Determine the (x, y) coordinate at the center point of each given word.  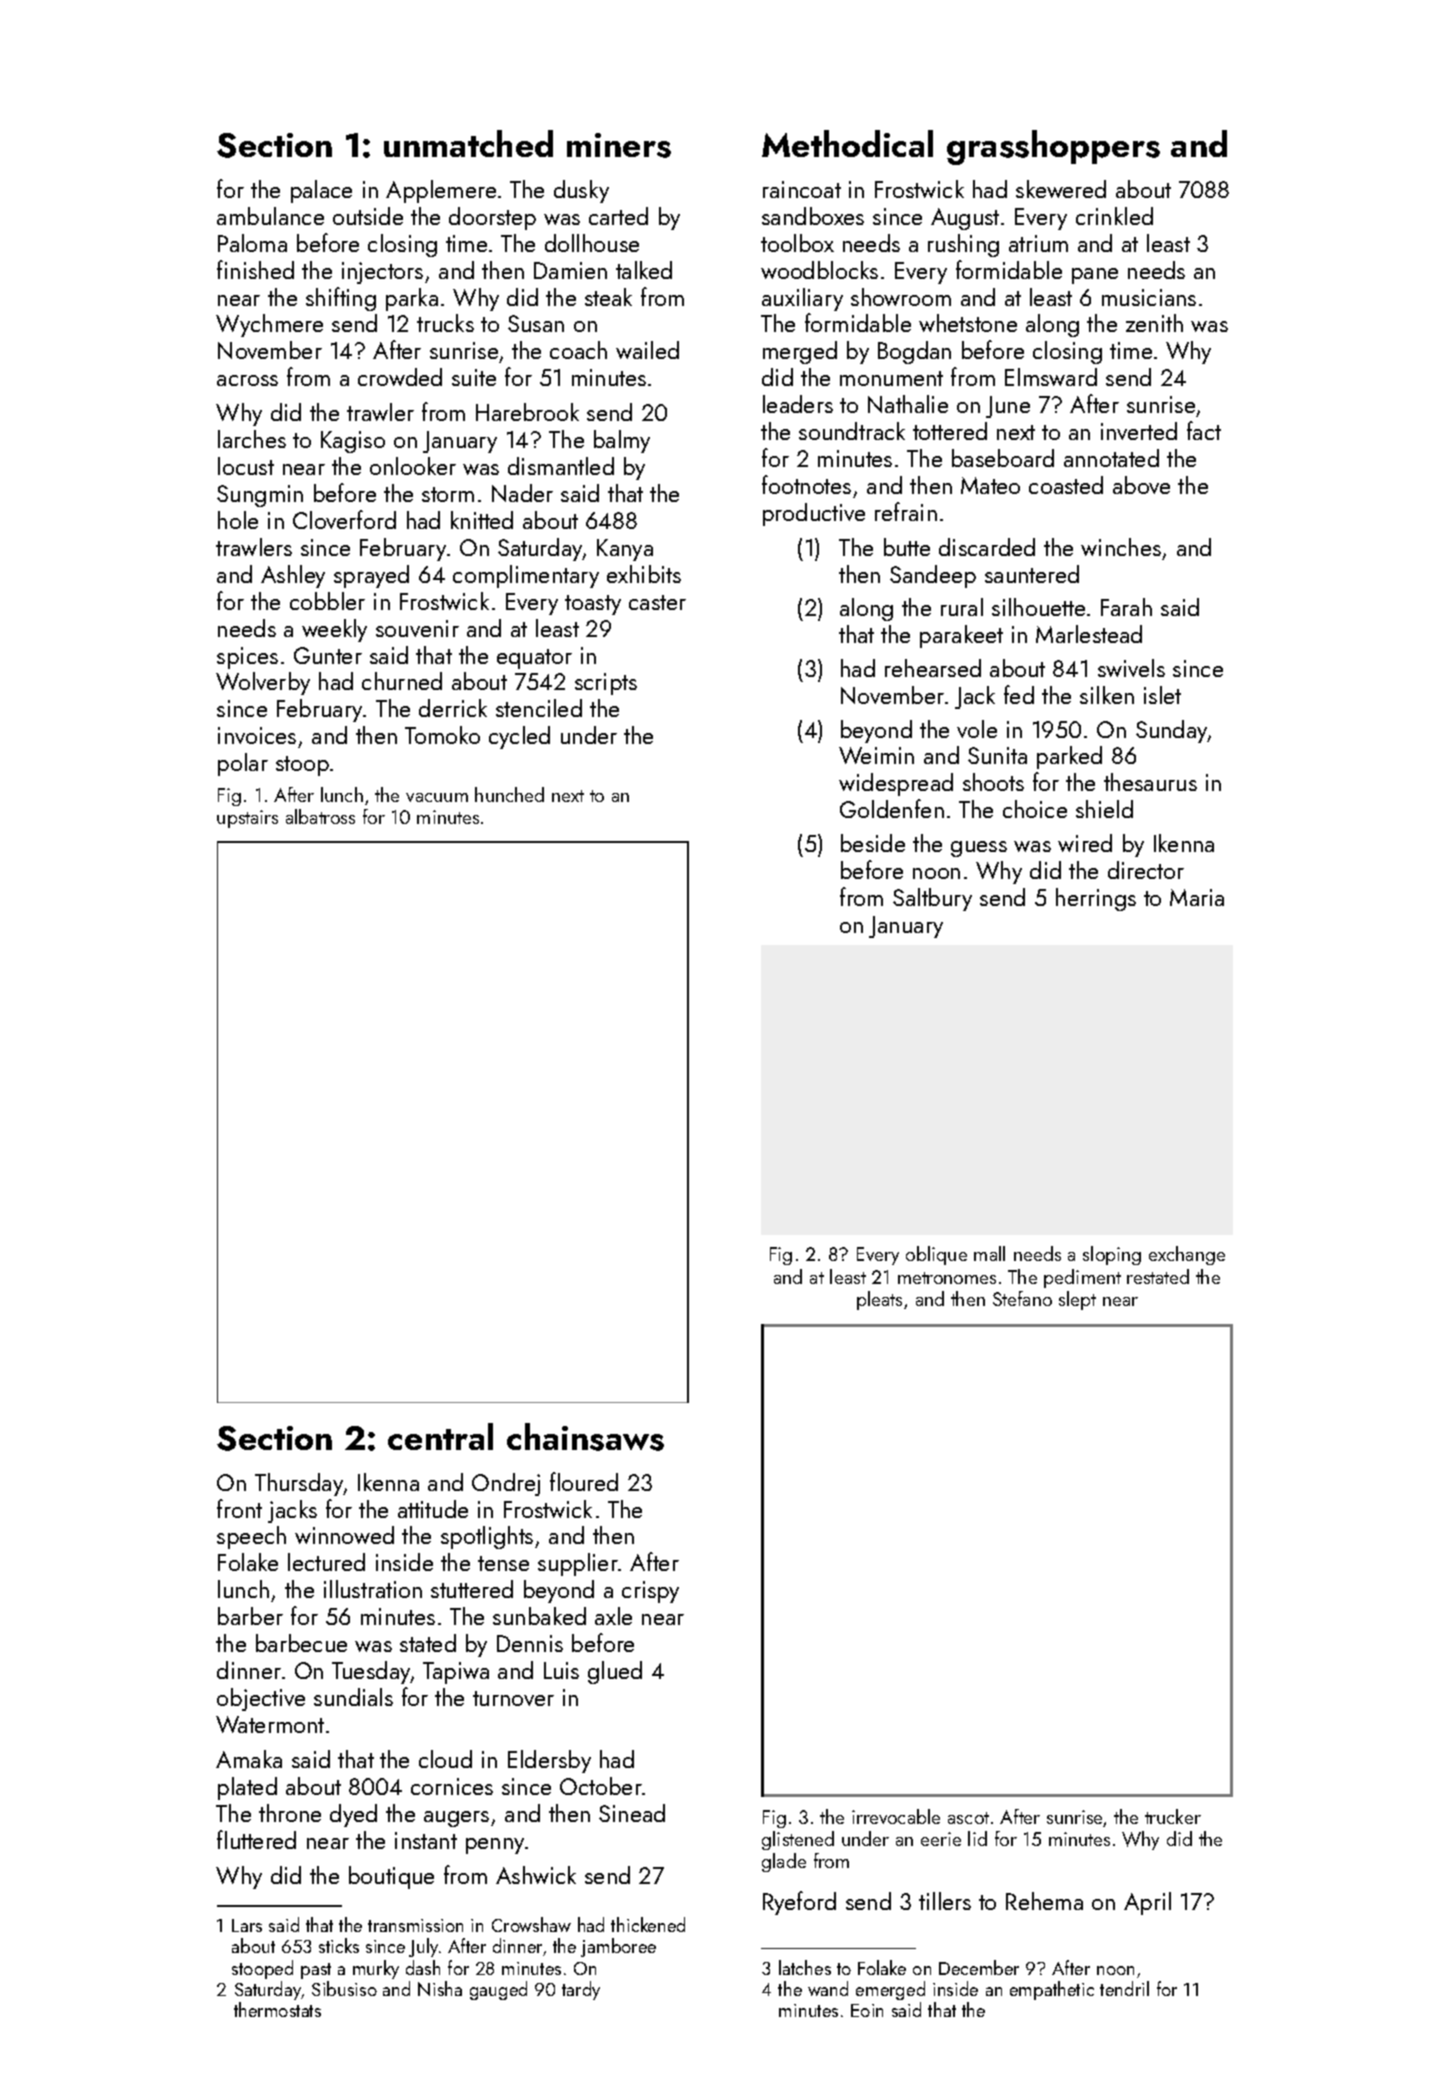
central (440, 1436)
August (965, 219)
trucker (1173, 1816)
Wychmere (269, 325)
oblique (936, 1255)
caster (657, 602)
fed (1019, 694)
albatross (320, 816)
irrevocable (896, 1816)
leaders (798, 404)
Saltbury (932, 899)
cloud (445, 1759)
